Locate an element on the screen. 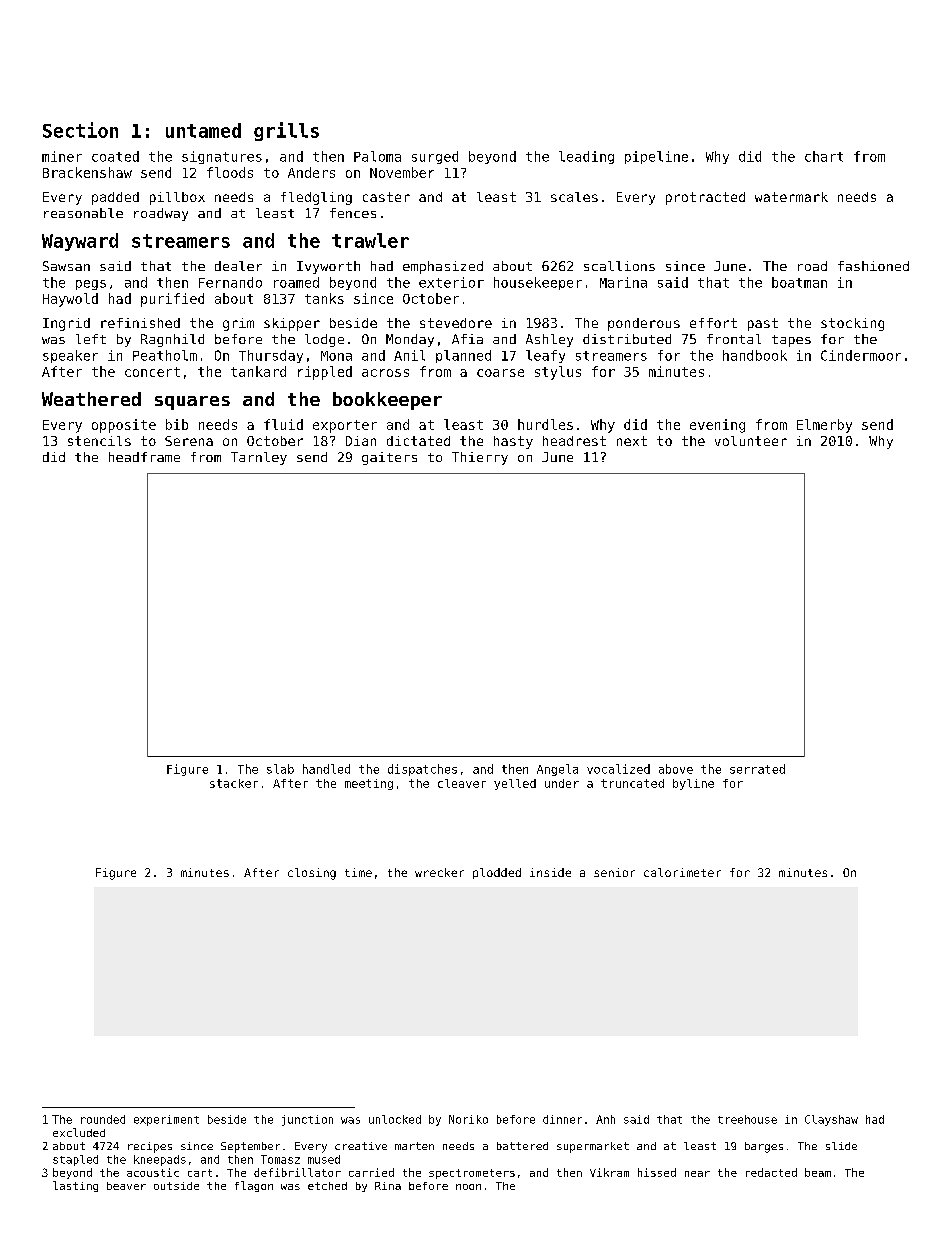 The width and height of the screenshot is (952, 1233). chart is located at coordinates (824, 156).
